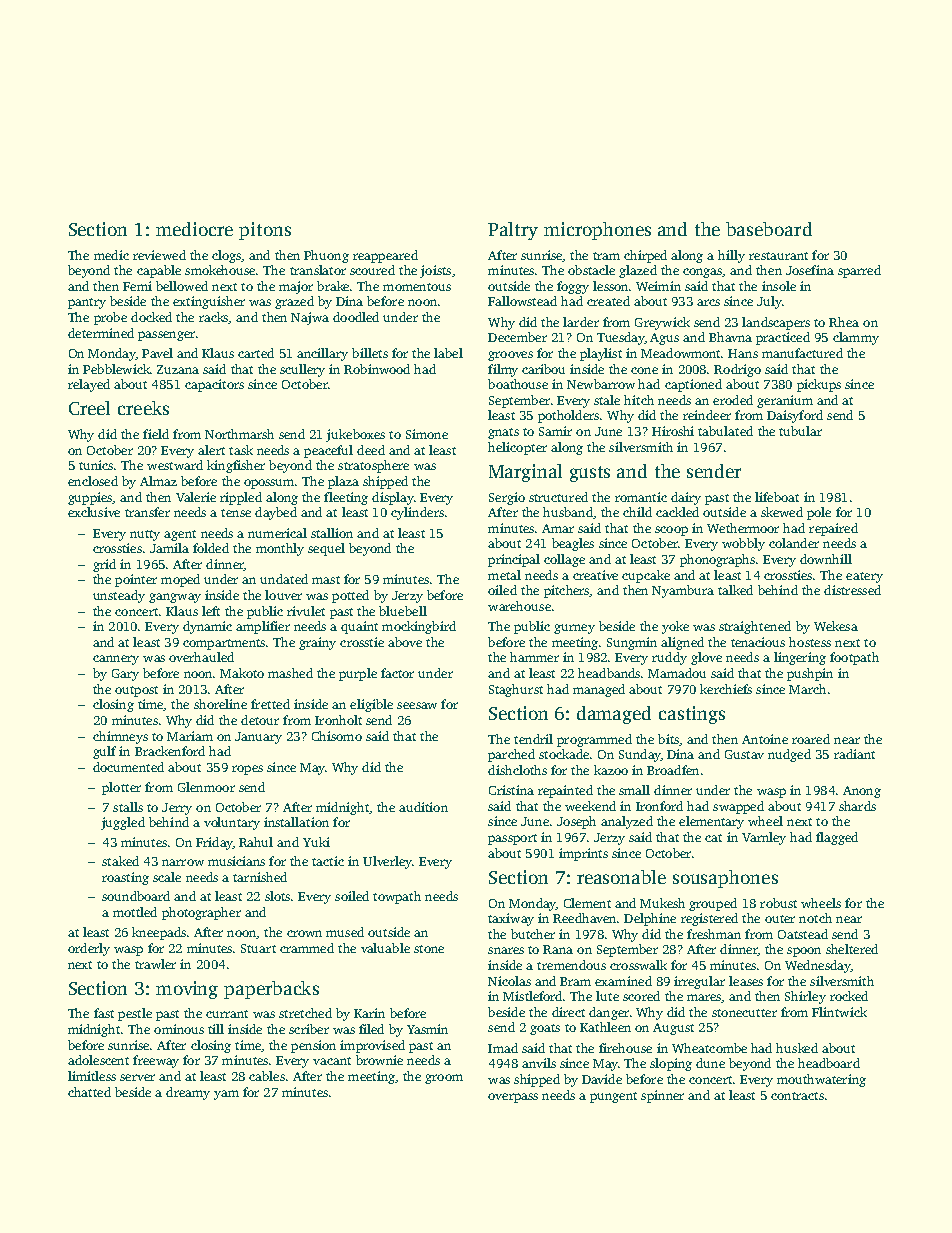  What do you see at coordinates (283, 595) in the page?
I see `louver` at bounding box center [283, 595].
